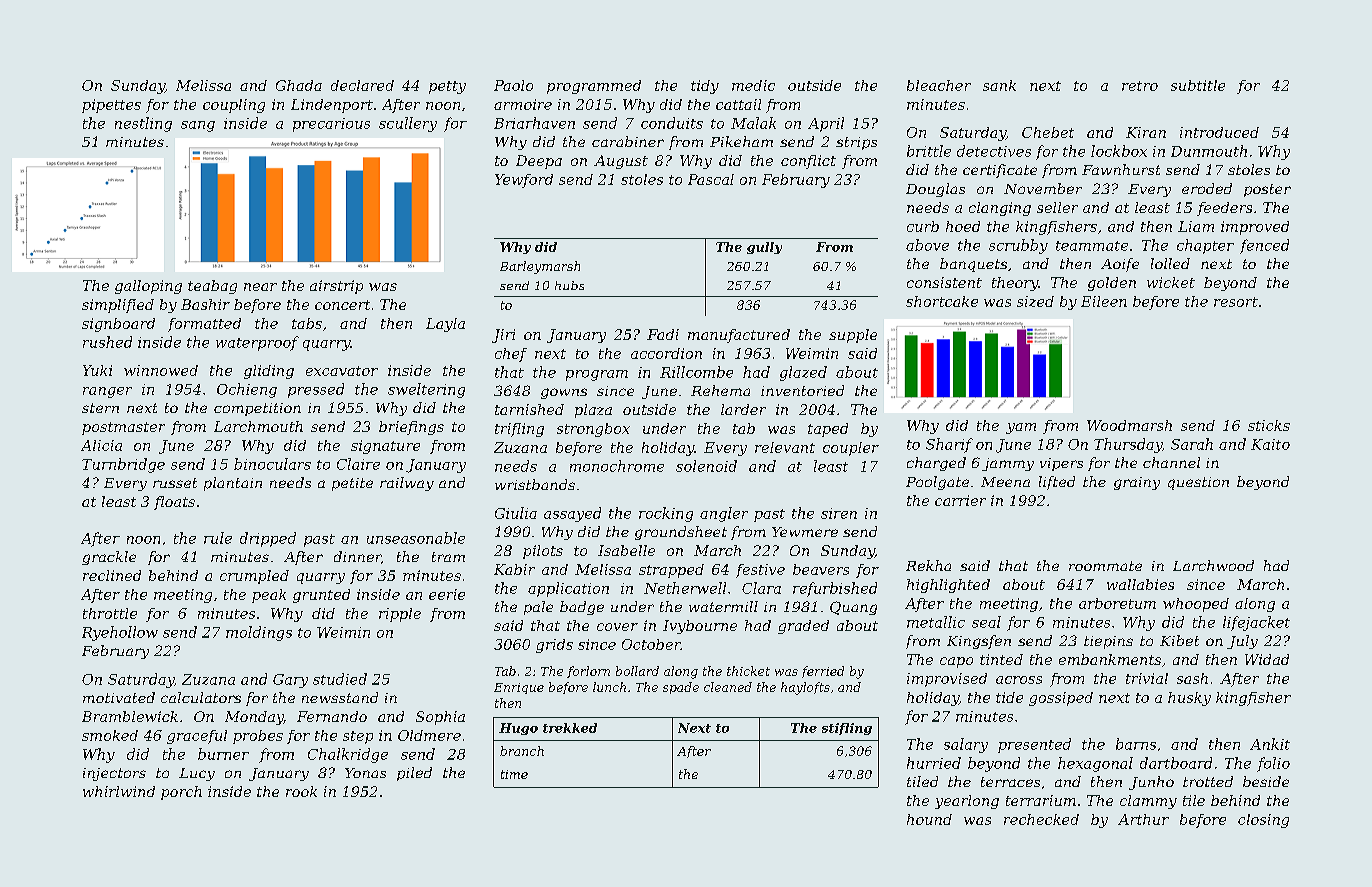 This screenshot has height=887, width=1372. What do you see at coordinates (301, 791) in the screenshot?
I see `rook` at bounding box center [301, 791].
